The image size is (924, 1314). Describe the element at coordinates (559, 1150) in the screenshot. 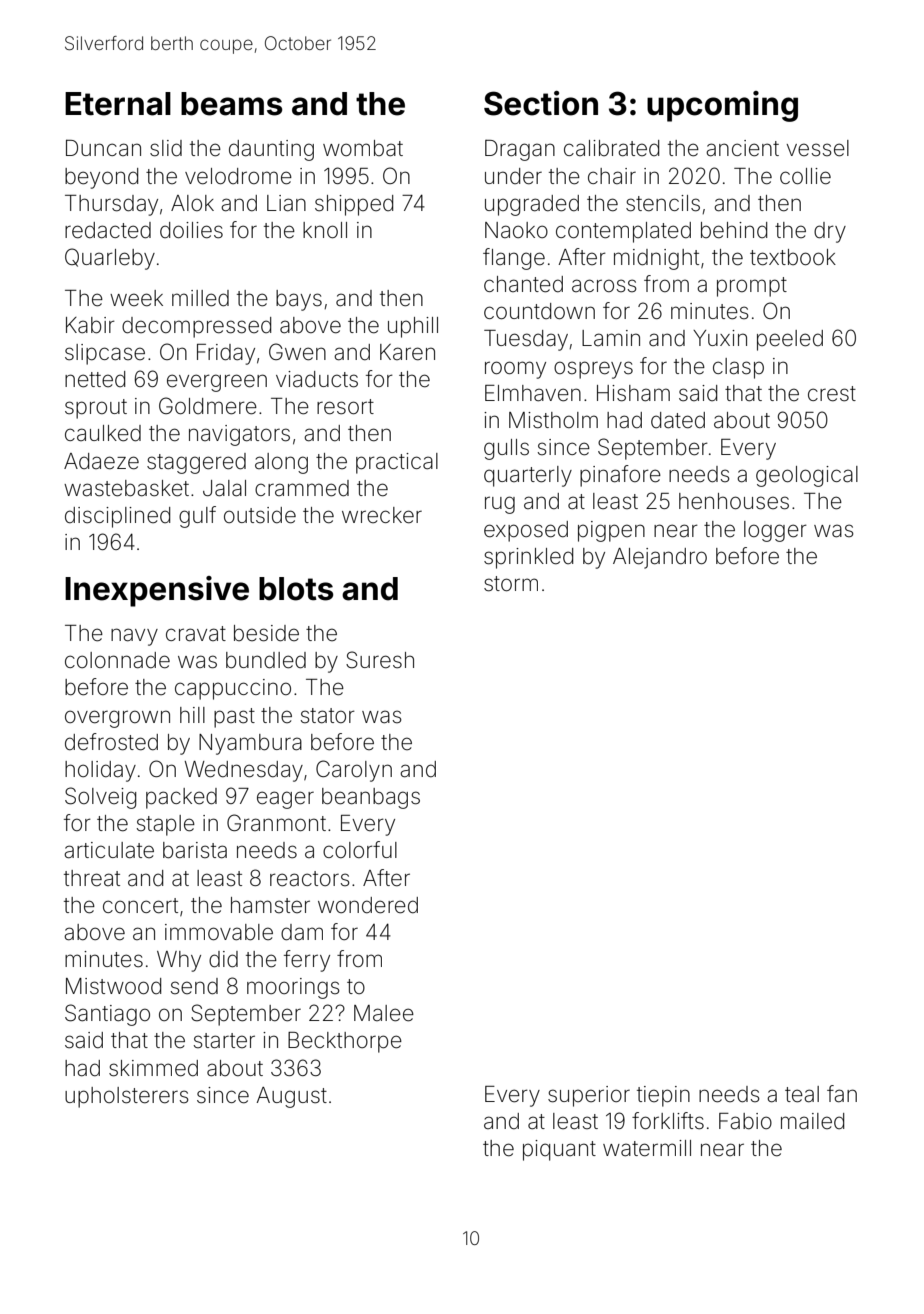

I see `piquant` at that location.
